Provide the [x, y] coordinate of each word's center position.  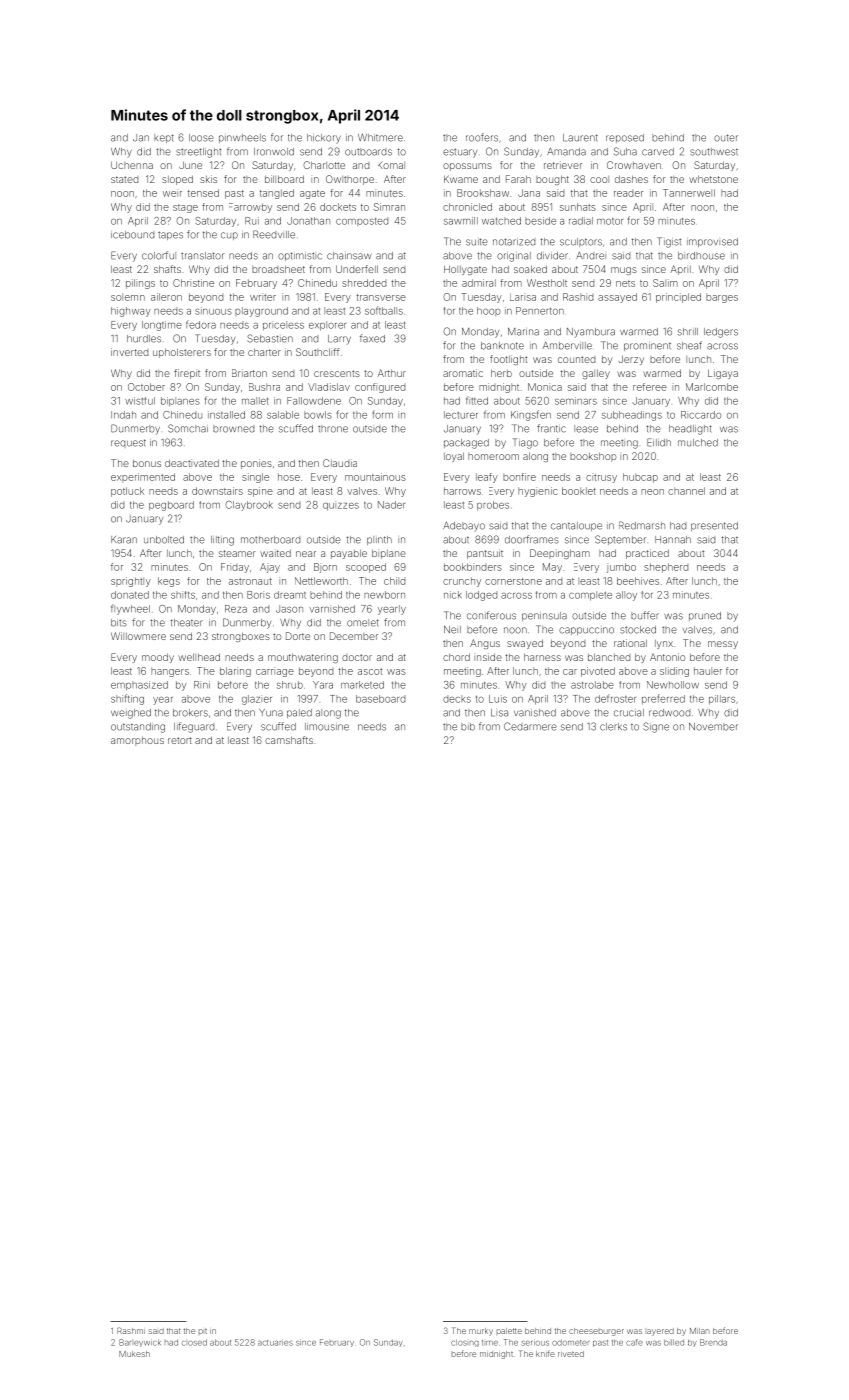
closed [194, 1342]
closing [465, 1343]
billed [674, 1342]
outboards [368, 152]
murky [481, 1332]
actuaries [275, 1342]
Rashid [578, 297]
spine [260, 492]
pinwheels [242, 138]
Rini [202, 684]
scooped [366, 568]
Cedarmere [530, 726]
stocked [638, 630]
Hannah [673, 540]
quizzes [341, 506]
